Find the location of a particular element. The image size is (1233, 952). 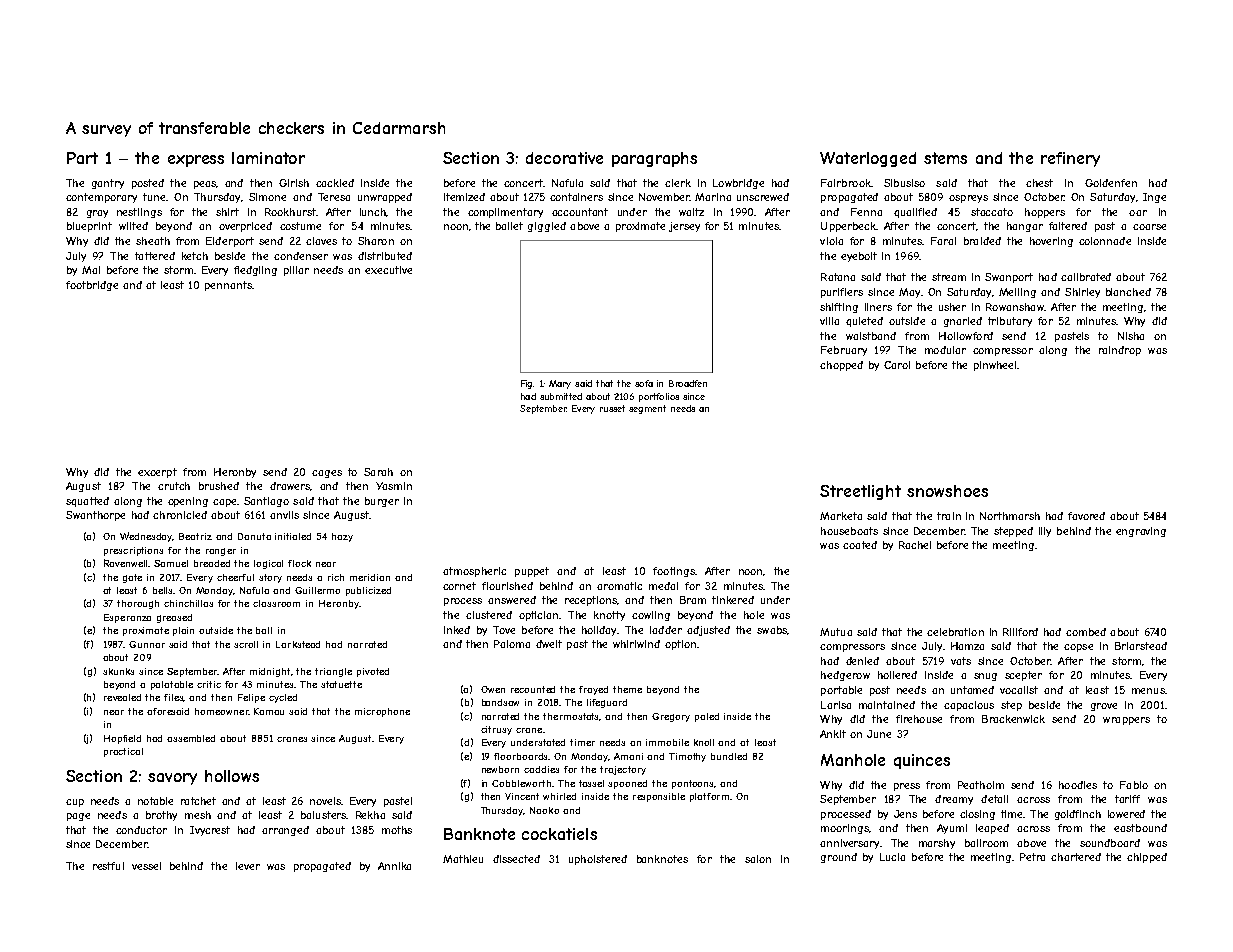

Broadfen is located at coordinates (688, 383).
